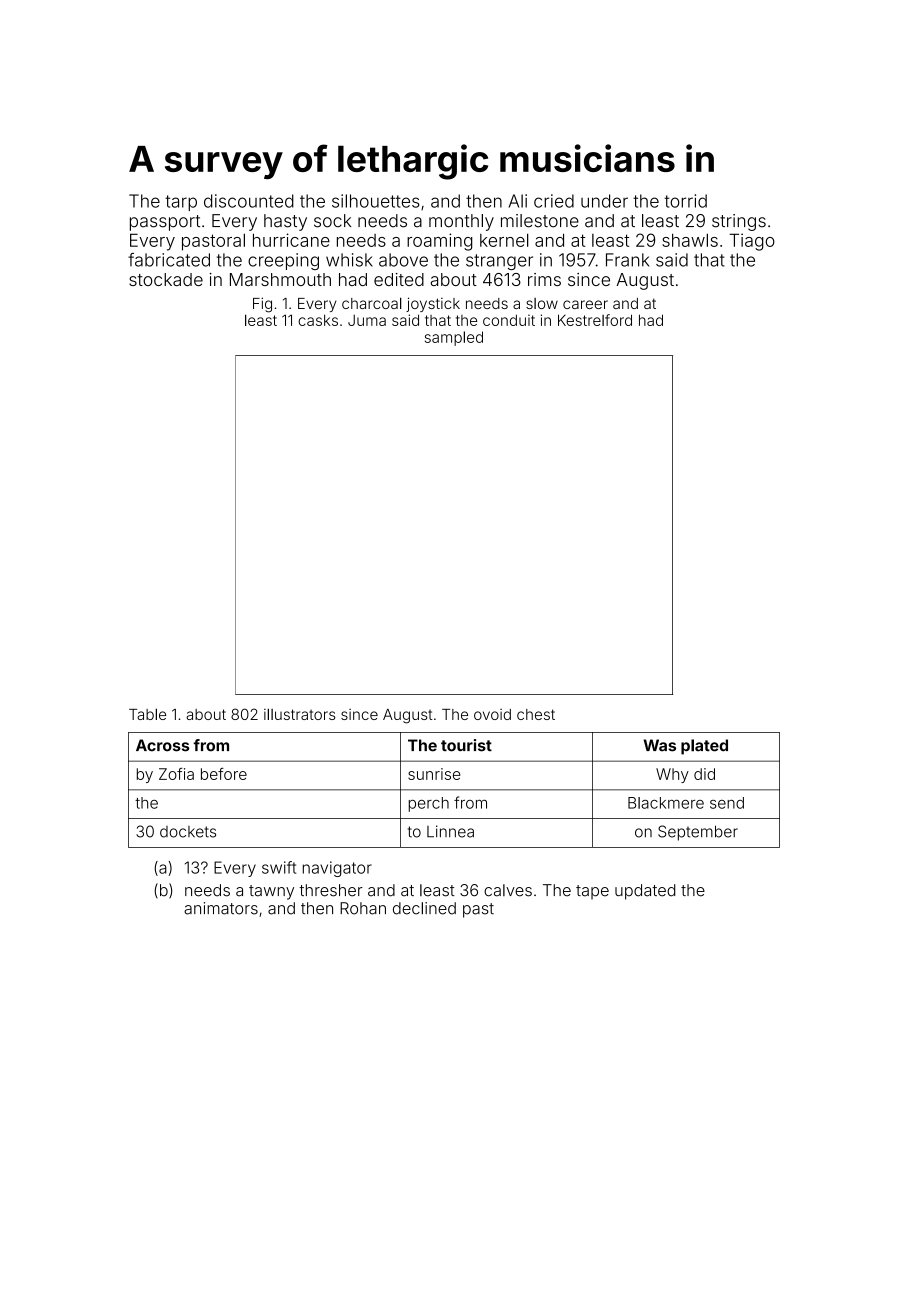 This screenshot has width=908, height=1316. What do you see at coordinates (262, 305) in the screenshot?
I see `Fig` at bounding box center [262, 305].
